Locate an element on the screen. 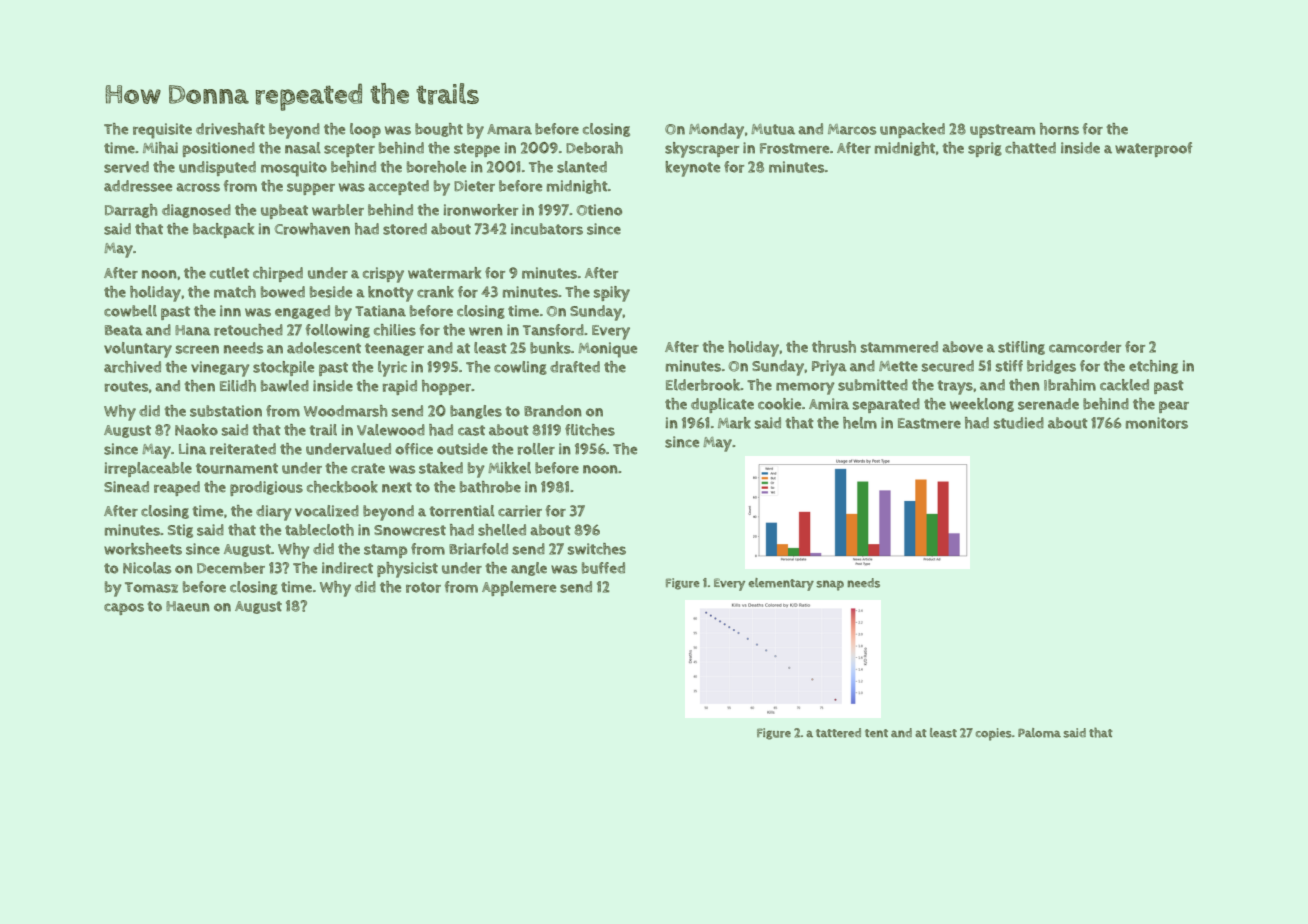  Naoko is located at coordinates (196, 430).
